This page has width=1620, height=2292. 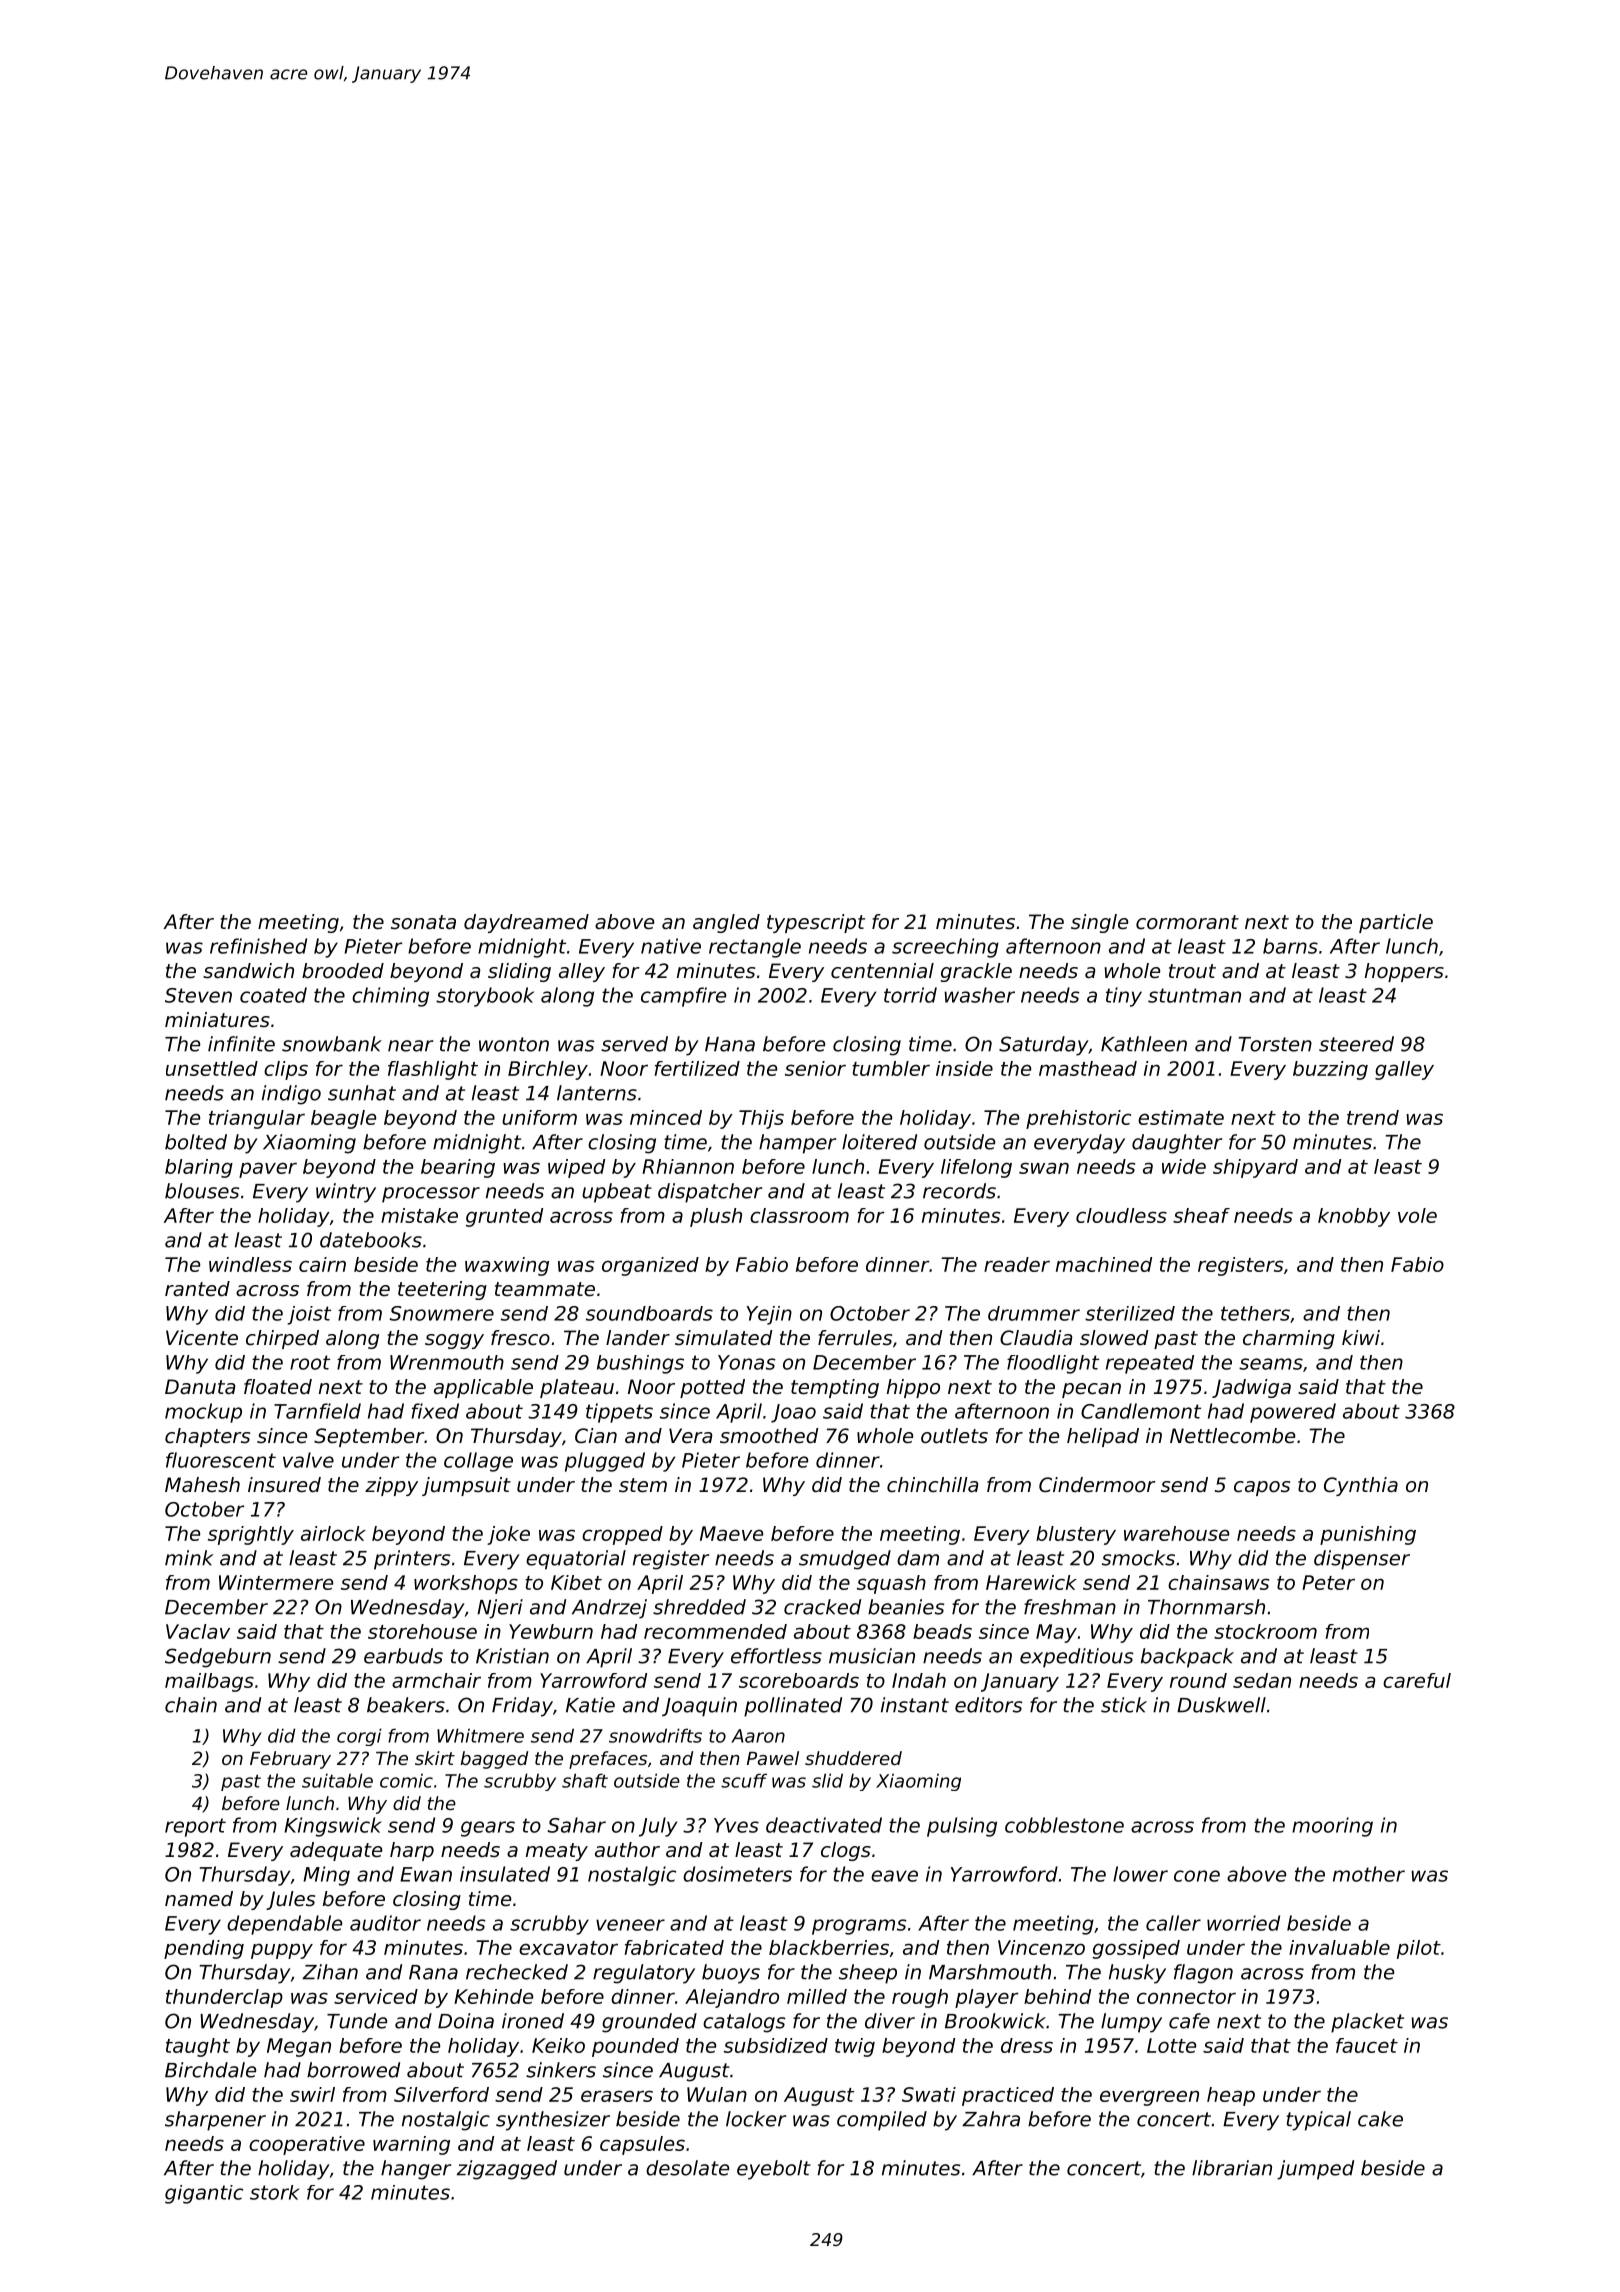 What do you see at coordinates (1017, 1264) in the page?
I see `reader` at bounding box center [1017, 1264].
